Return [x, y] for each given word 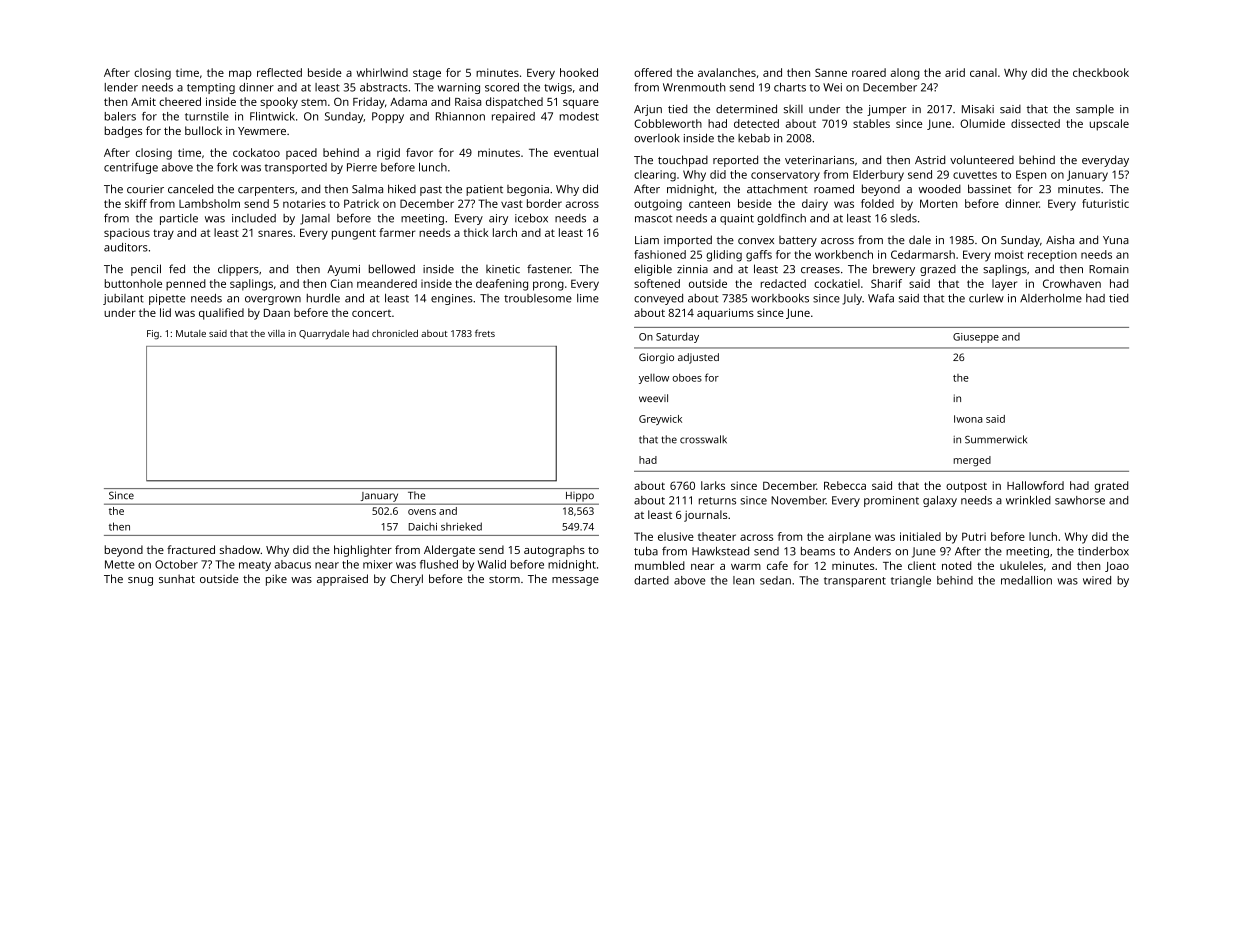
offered [653, 72]
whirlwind [382, 72]
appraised [342, 580]
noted [956, 565]
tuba [646, 551]
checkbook [1101, 72]
